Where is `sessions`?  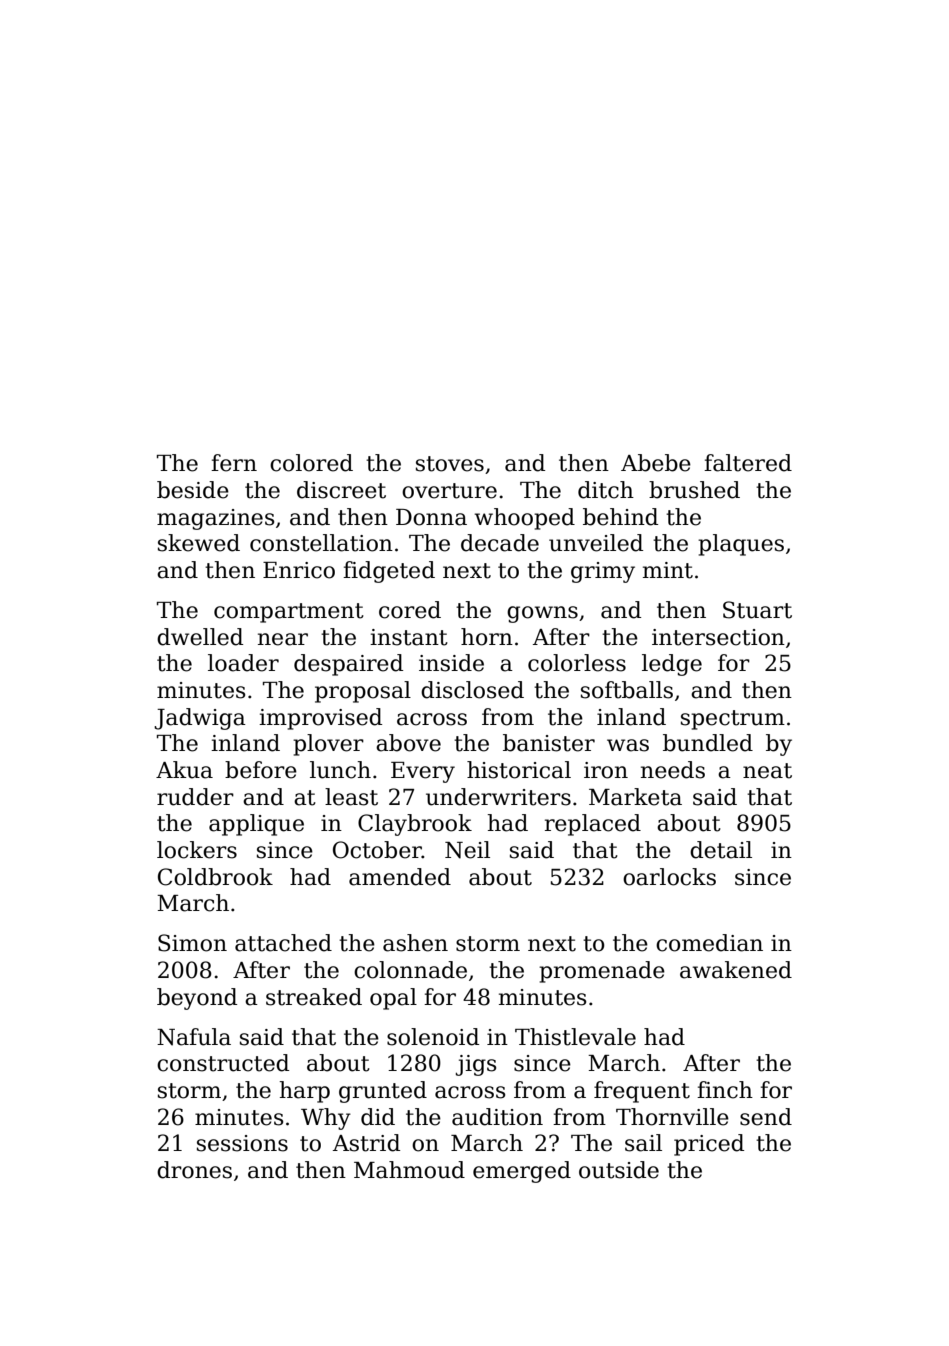 sessions is located at coordinates (242, 1143).
